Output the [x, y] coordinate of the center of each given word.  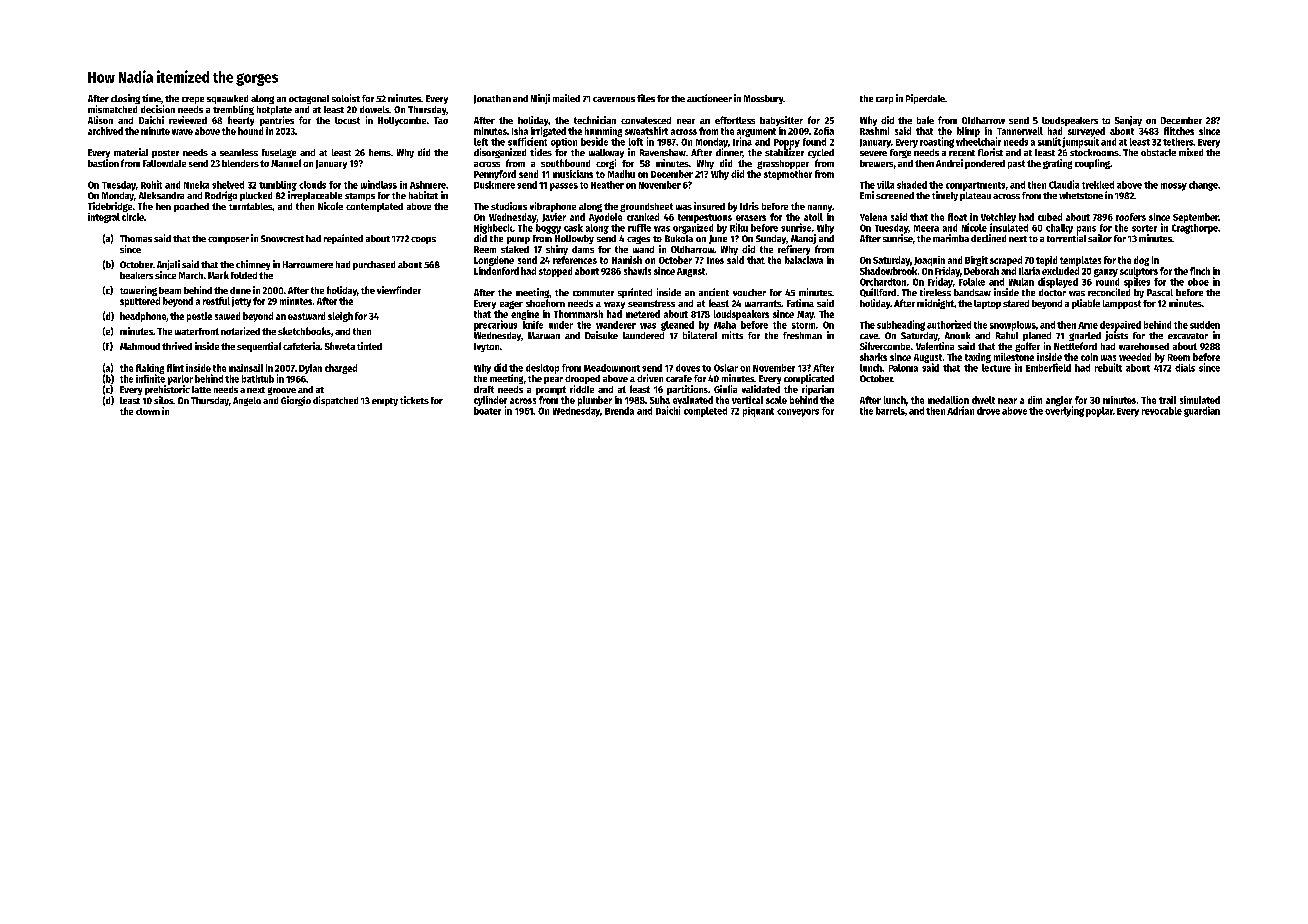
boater [487, 411]
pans [1086, 230]
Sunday [771, 239]
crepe [193, 100]
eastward [306, 316]
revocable [1162, 411]
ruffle [639, 228]
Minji [540, 99]
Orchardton [883, 282]
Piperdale [925, 99]
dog [1141, 261]
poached [191, 207]
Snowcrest [282, 238]
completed [705, 412]
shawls [637, 271]
